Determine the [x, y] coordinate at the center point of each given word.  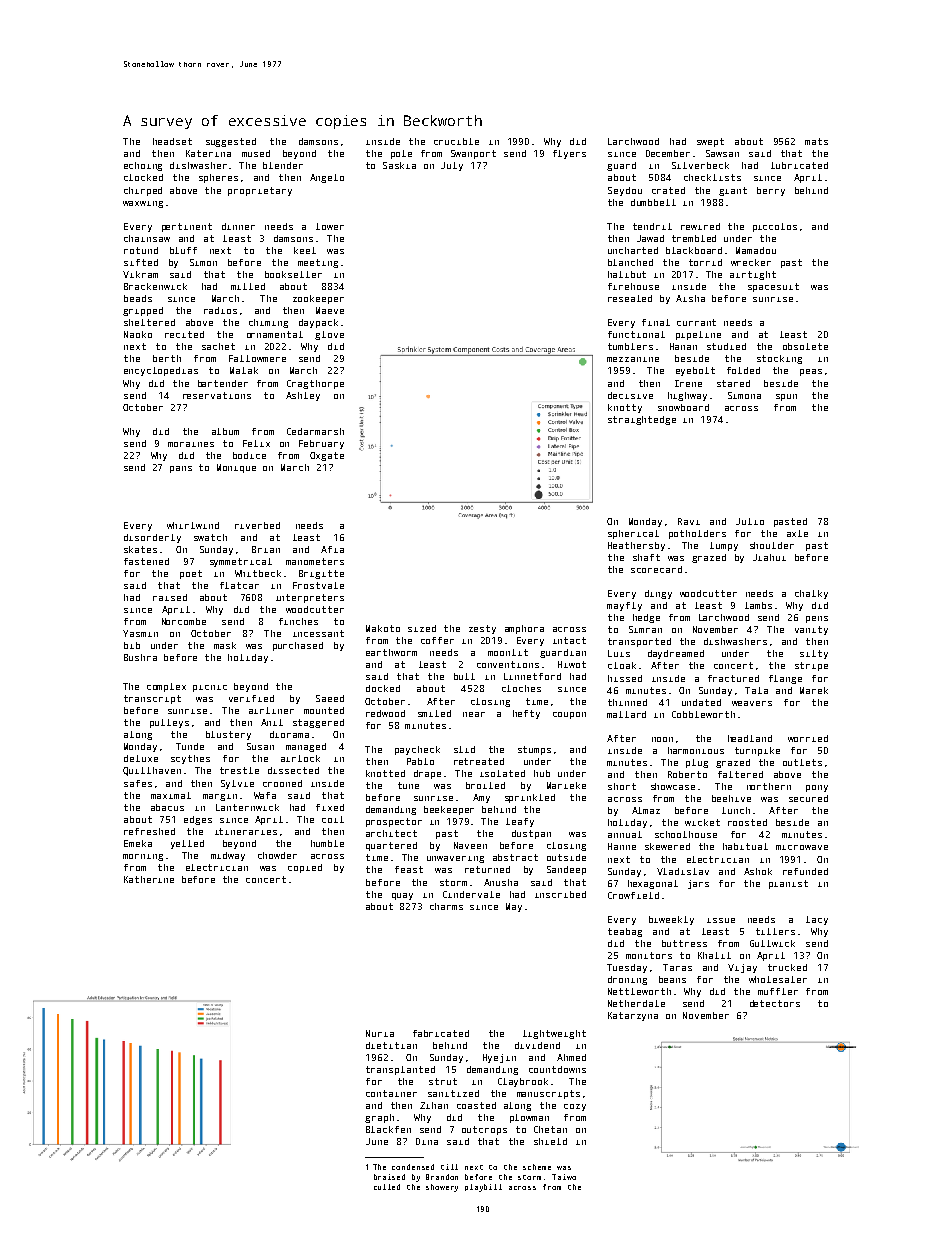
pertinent [187, 227]
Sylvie [237, 784]
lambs [758, 605]
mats [816, 141]
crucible [456, 141]
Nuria [380, 1033]
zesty [482, 629]
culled [387, 1187]
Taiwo [564, 1177]
